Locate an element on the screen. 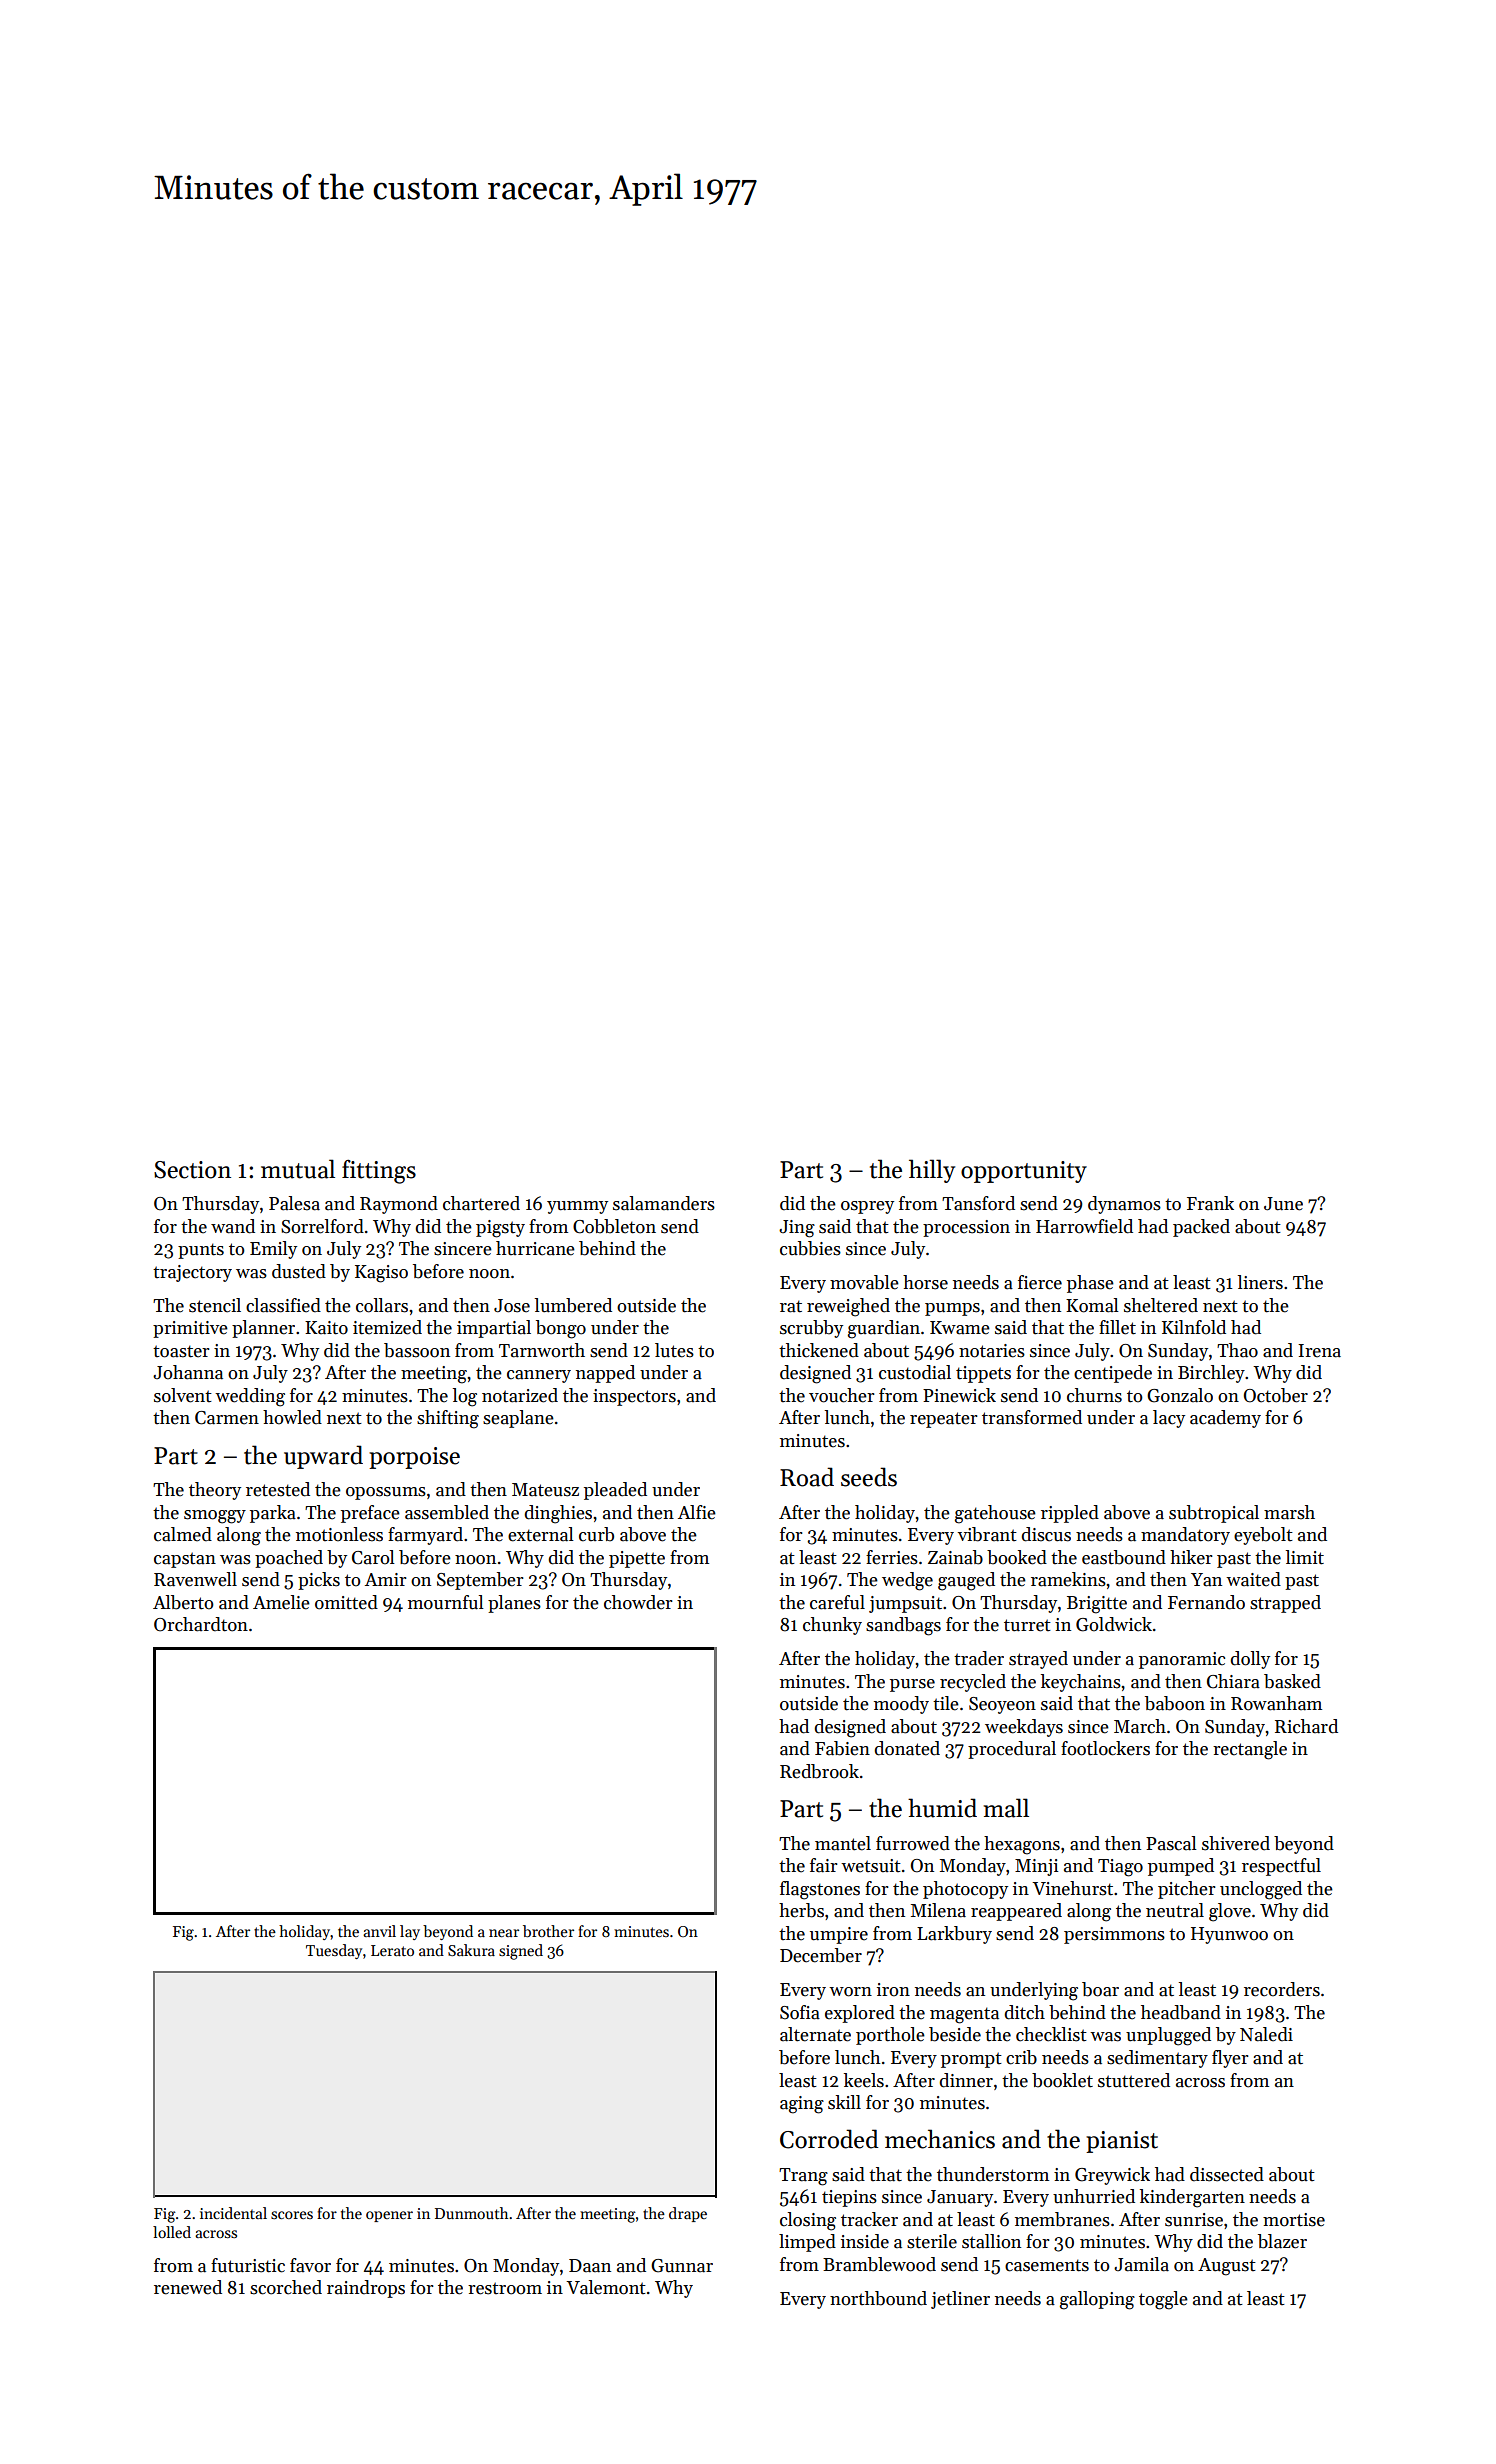 The height and width of the screenshot is (2464, 1496). Tiago is located at coordinates (1120, 1868).
